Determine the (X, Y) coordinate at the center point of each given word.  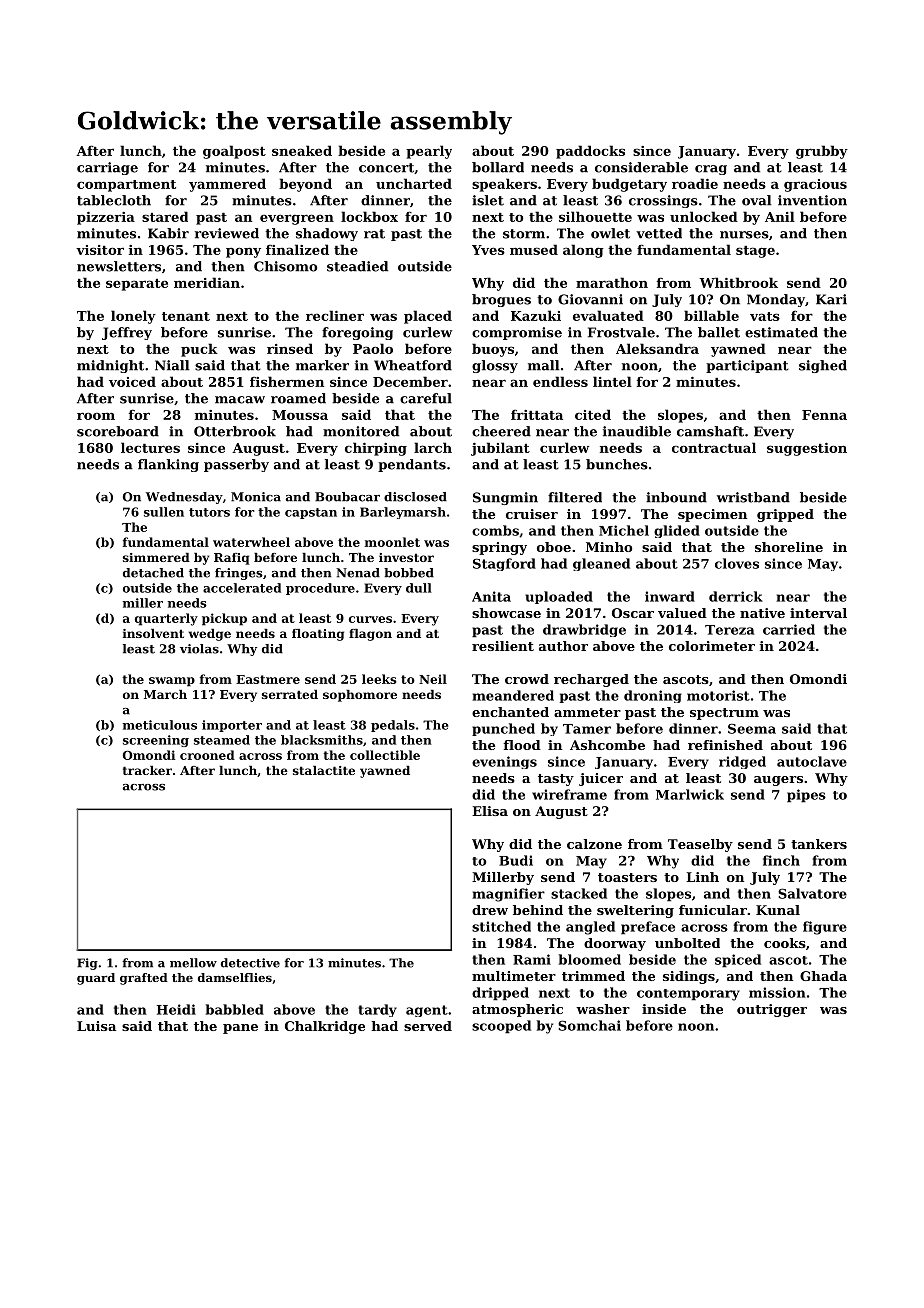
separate (137, 285)
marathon (612, 282)
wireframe (569, 794)
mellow (193, 963)
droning (653, 696)
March (165, 694)
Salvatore (812, 893)
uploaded (559, 597)
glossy (495, 366)
